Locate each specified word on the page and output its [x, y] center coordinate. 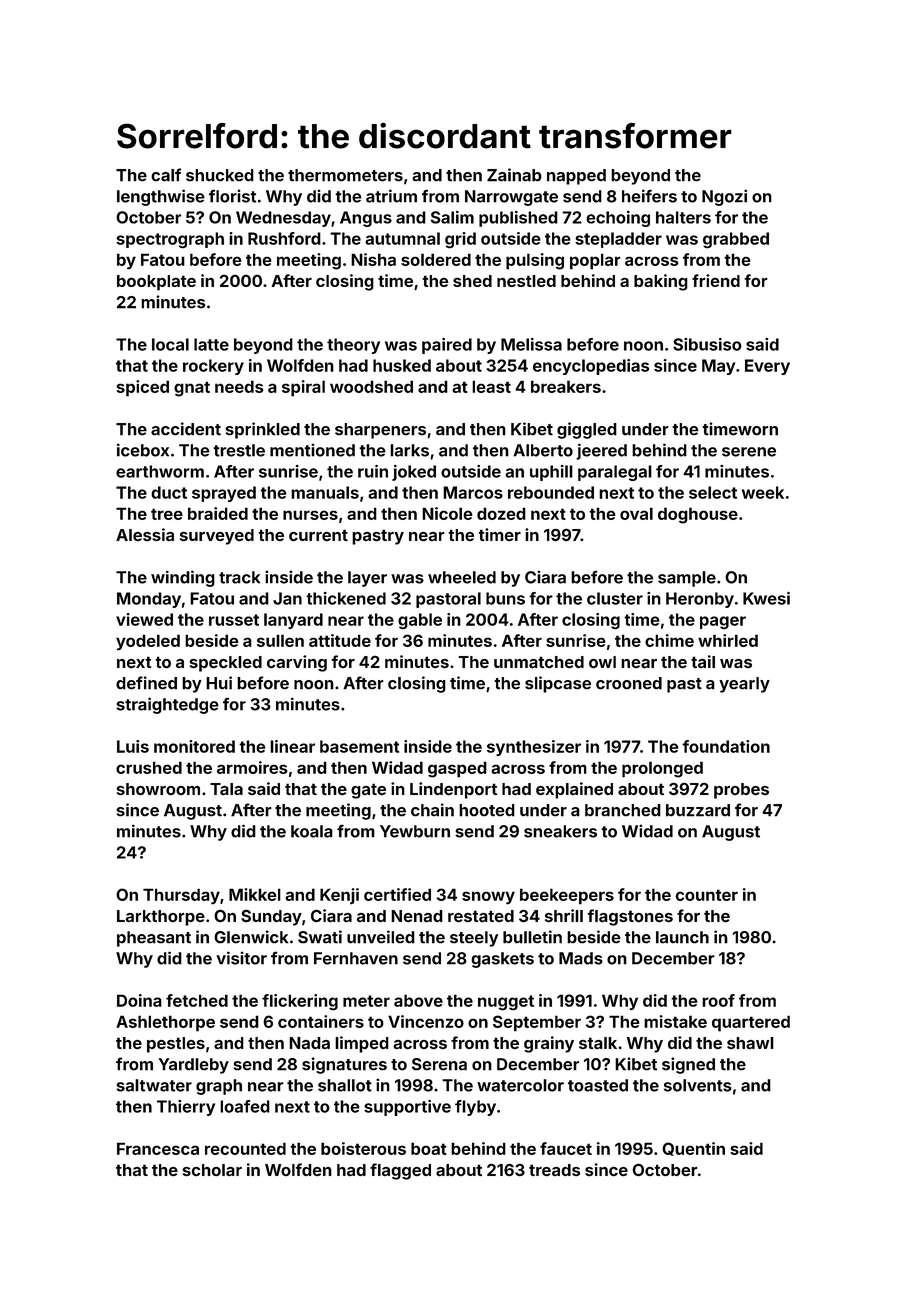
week [763, 492]
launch [682, 937]
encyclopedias [591, 367]
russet [234, 620]
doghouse [698, 515]
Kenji [339, 896]
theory [353, 346]
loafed [245, 1106]
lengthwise [161, 197]
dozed [501, 513]
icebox [143, 450]
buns [505, 598]
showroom [158, 789]
